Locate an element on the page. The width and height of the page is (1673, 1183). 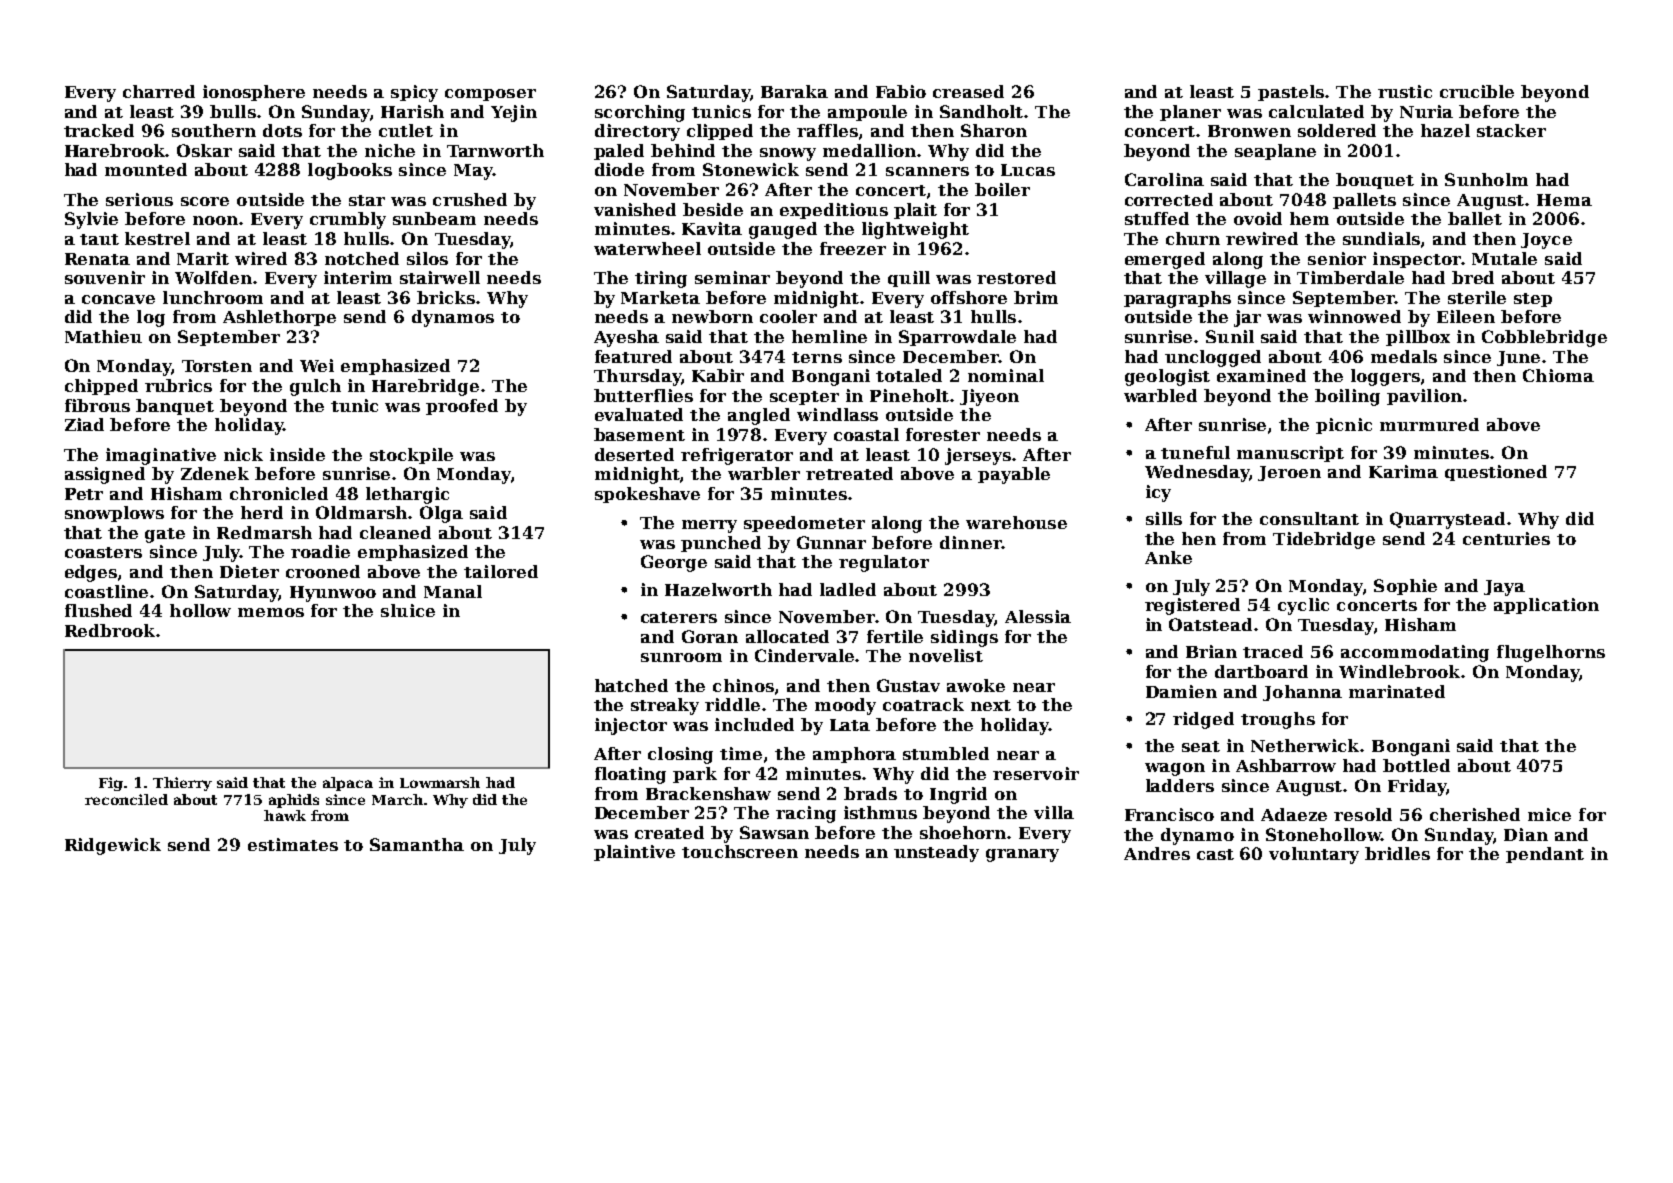
hatched is located at coordinates (631, 685).
